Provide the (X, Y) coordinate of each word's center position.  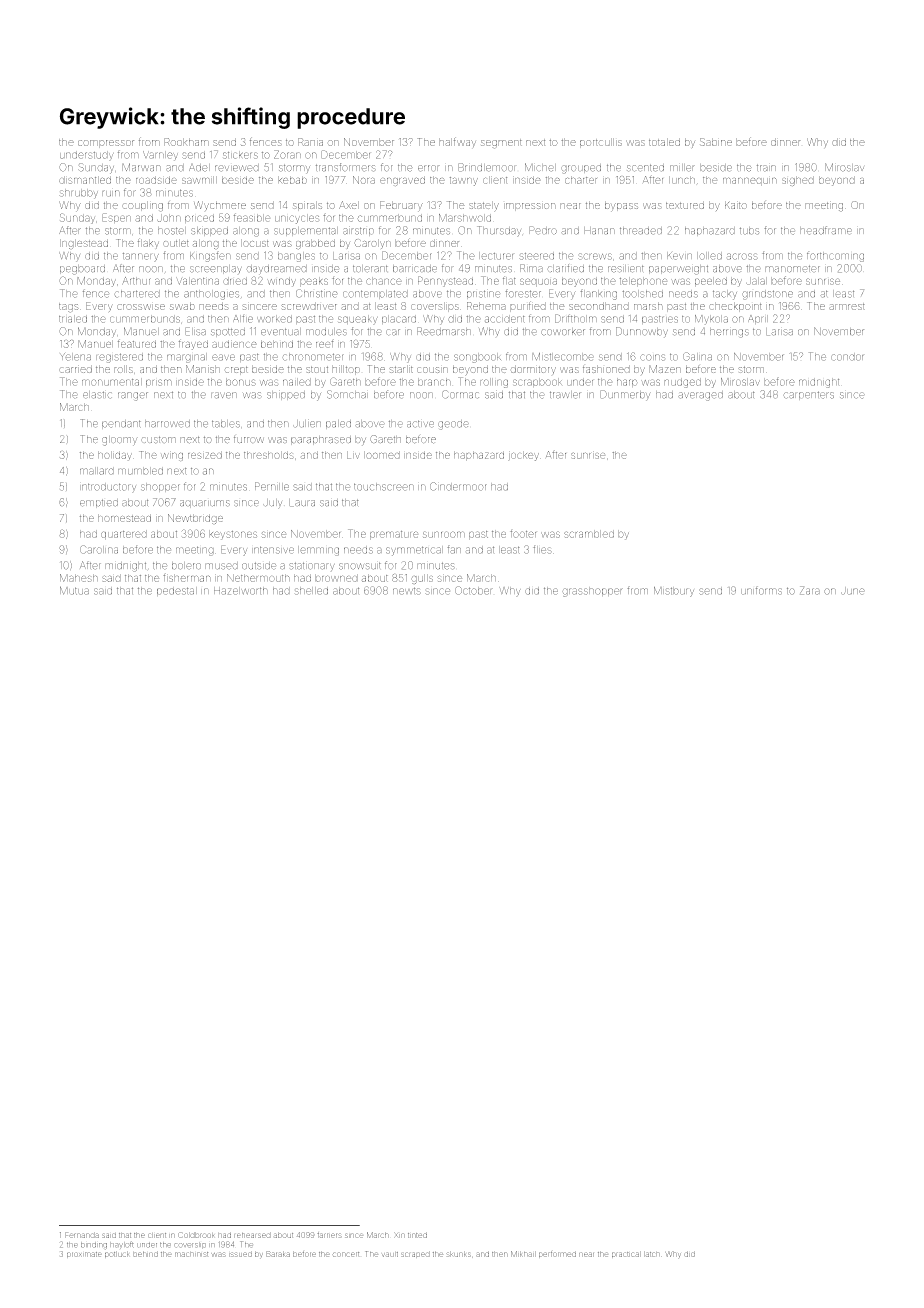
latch (652, 1254)
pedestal (177, 591)
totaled (664, 142)
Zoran (287, 154)
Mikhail (523, 1254)
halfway (457, 142)
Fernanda (82, 1235)
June (853, 591)
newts (407, 591)
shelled (311, 591)
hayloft (122, 1245)
